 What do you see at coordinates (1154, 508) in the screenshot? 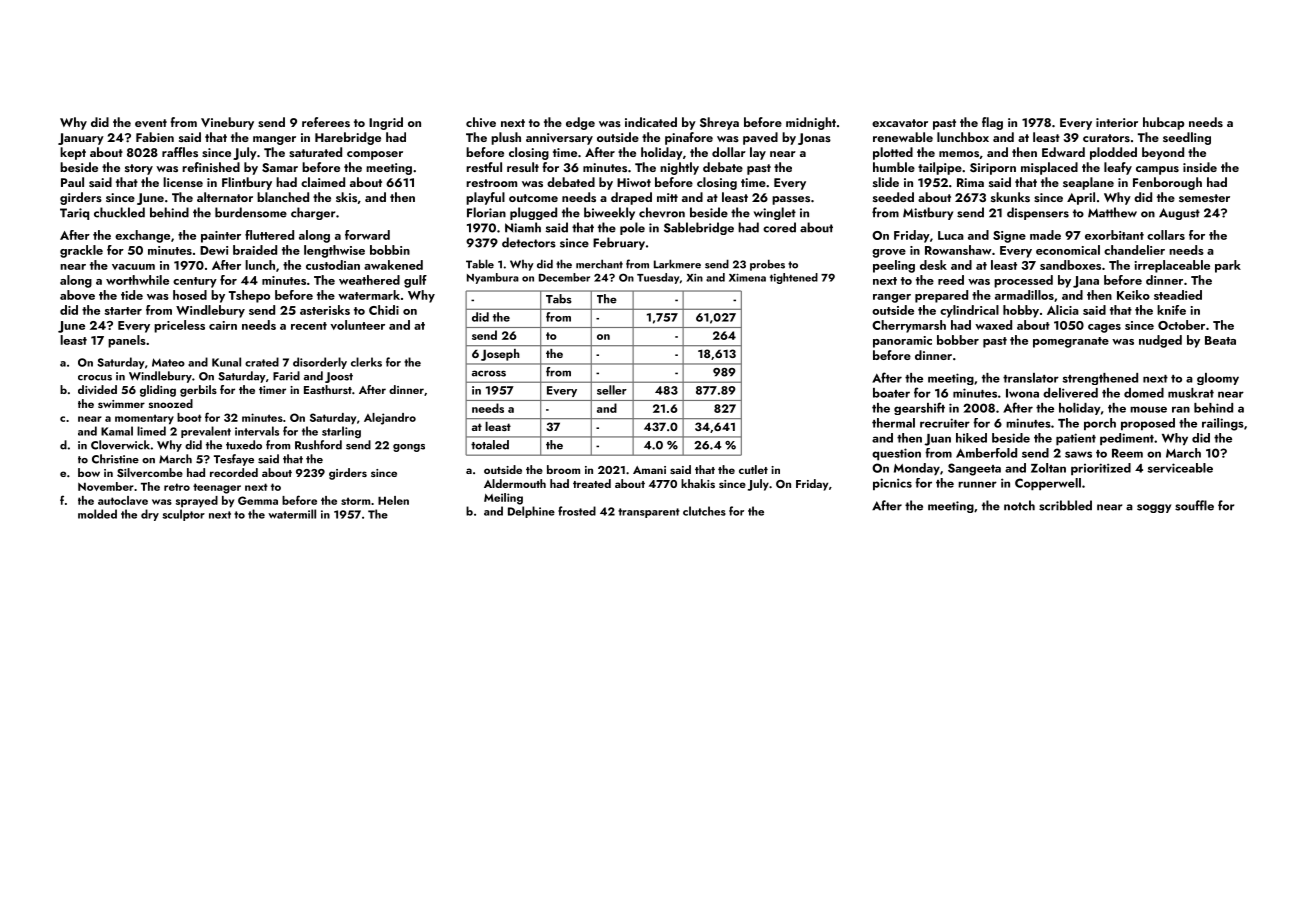
I see `soggy` at bounding box center [1154, 508].
